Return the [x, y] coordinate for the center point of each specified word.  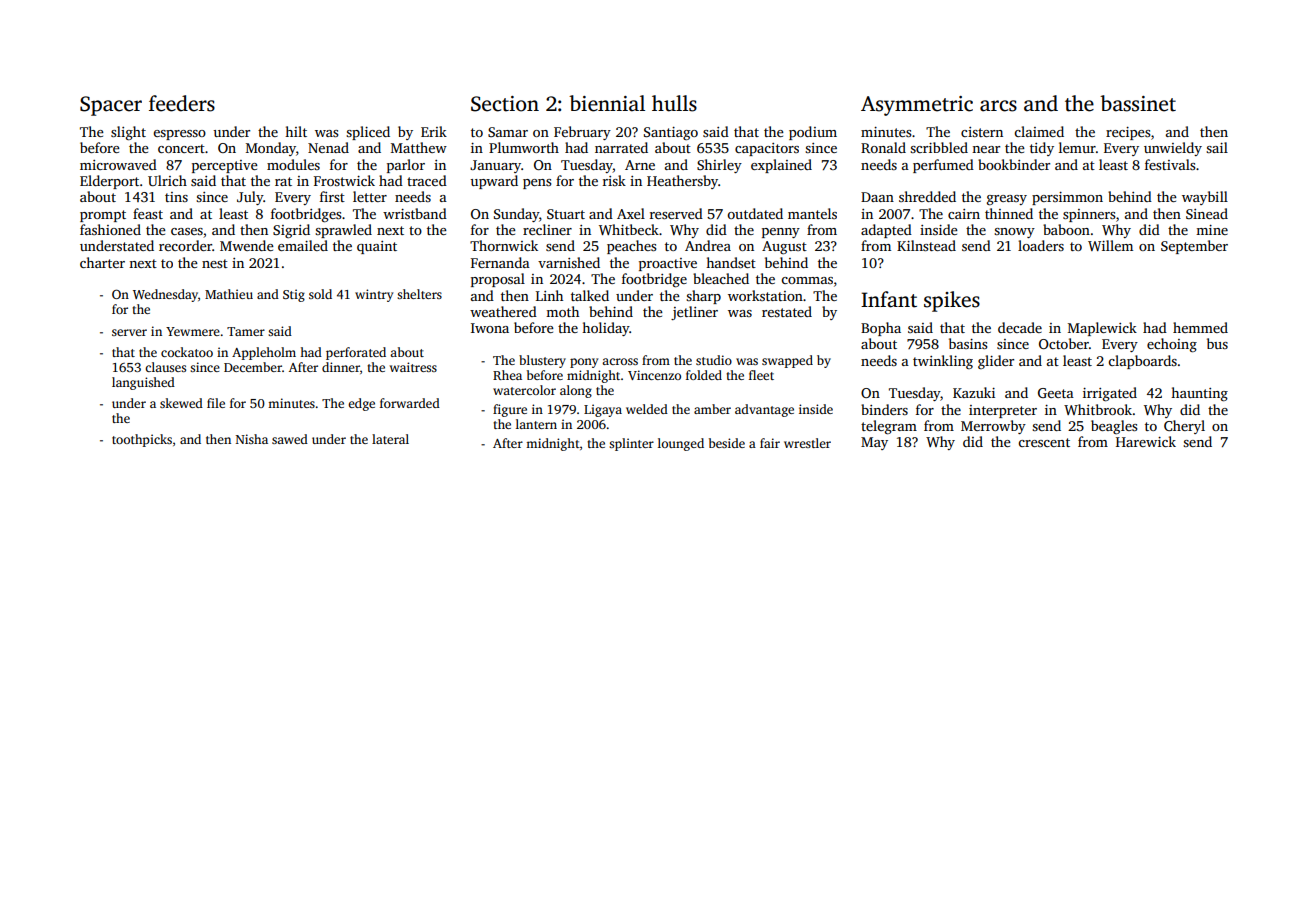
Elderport [109, 182]
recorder [185, 245]
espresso [179, 135]
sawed [290, 439]
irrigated [1110, 394]
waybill [1205, 198]
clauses [165, 367]
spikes [952, 301]
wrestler [807, 443]
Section [505, 104]
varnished [569, 262]
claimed [1039, 131]
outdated [755, 213]
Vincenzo [654, 375]
